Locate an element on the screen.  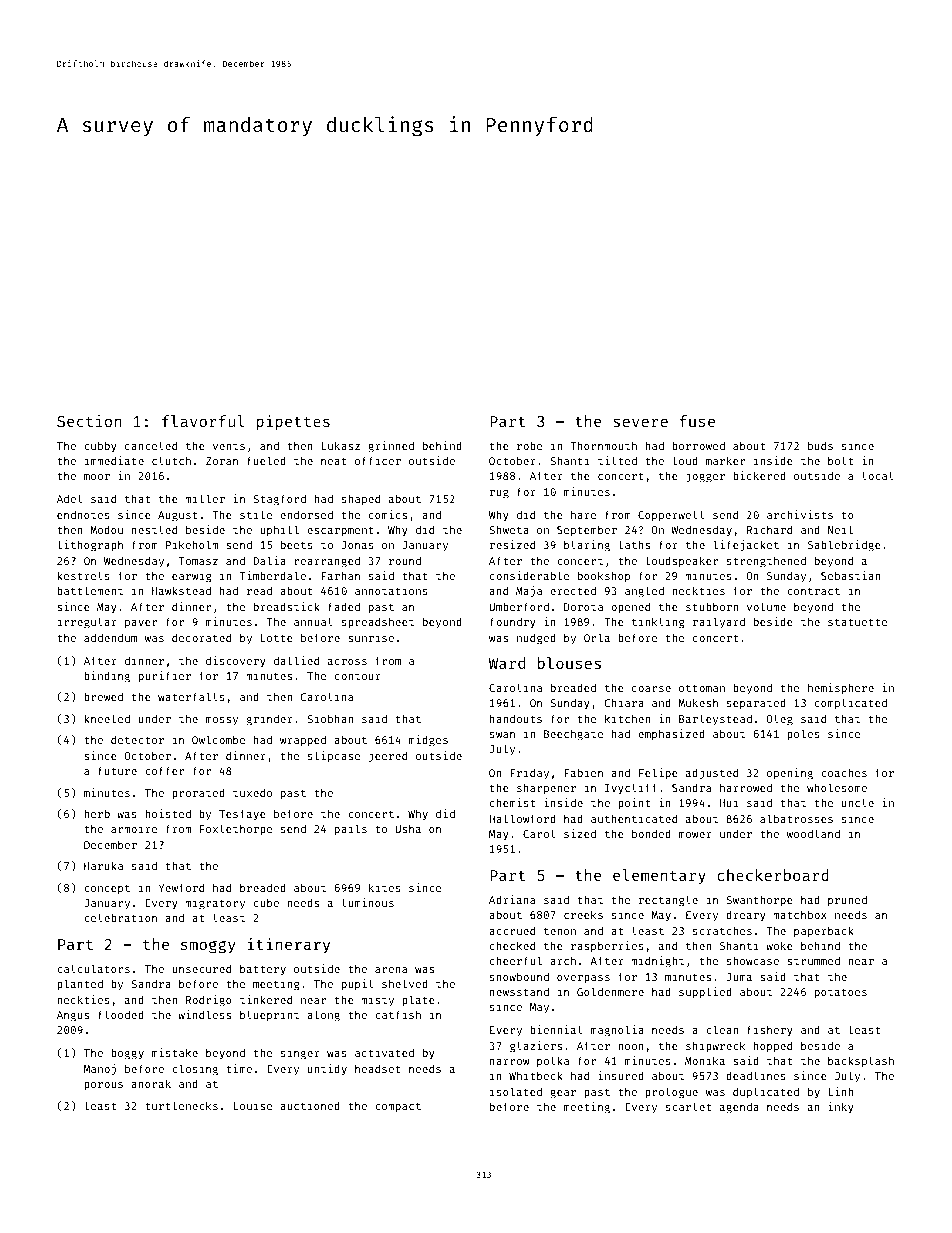
hemisphere is located at coordinates (841, 689).
